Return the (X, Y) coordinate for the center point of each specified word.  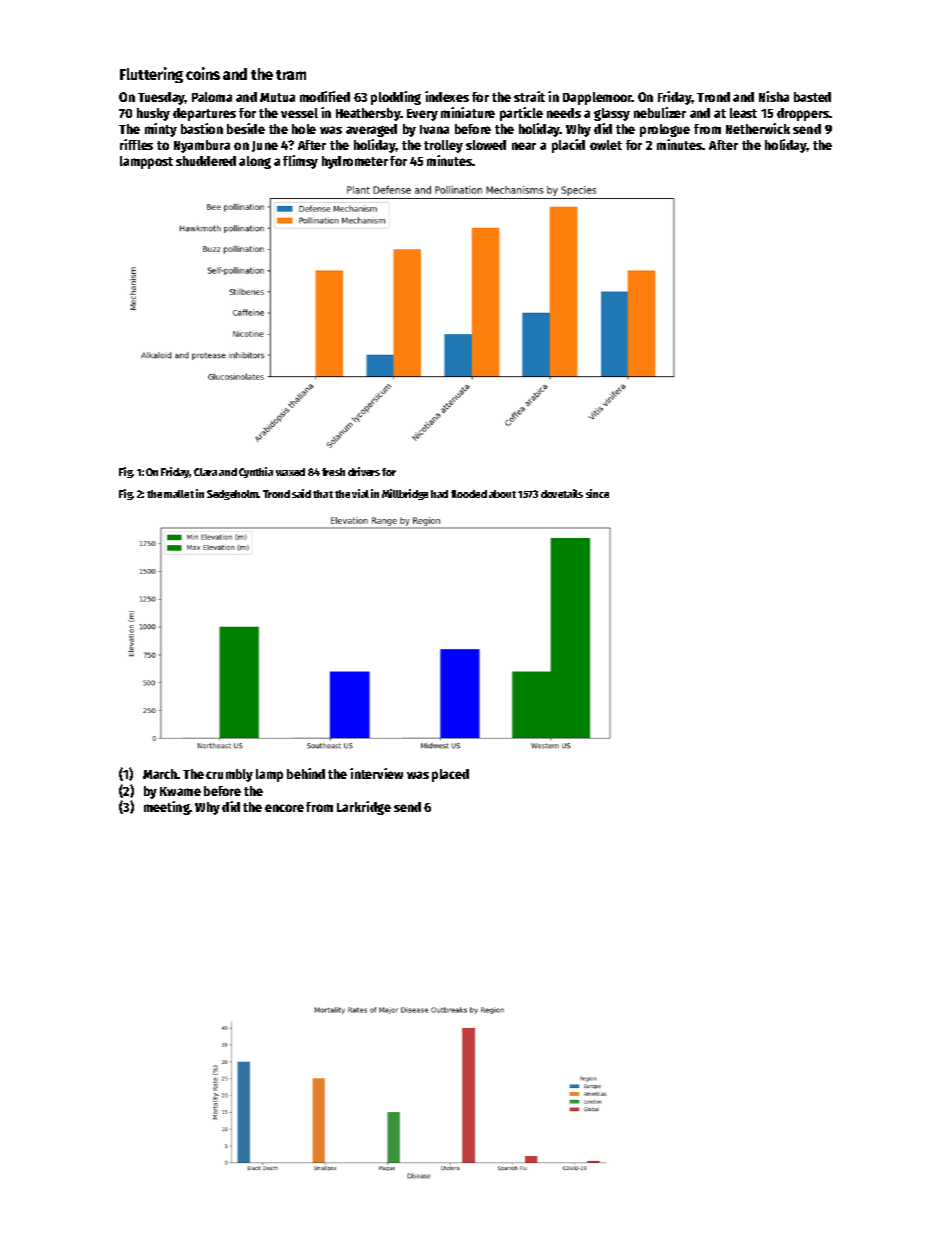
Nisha (774, 96)
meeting (167, 808)
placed (450, 775)
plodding (396, 98)
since (597, 493)
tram (291, 75)
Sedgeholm (233, 495)
